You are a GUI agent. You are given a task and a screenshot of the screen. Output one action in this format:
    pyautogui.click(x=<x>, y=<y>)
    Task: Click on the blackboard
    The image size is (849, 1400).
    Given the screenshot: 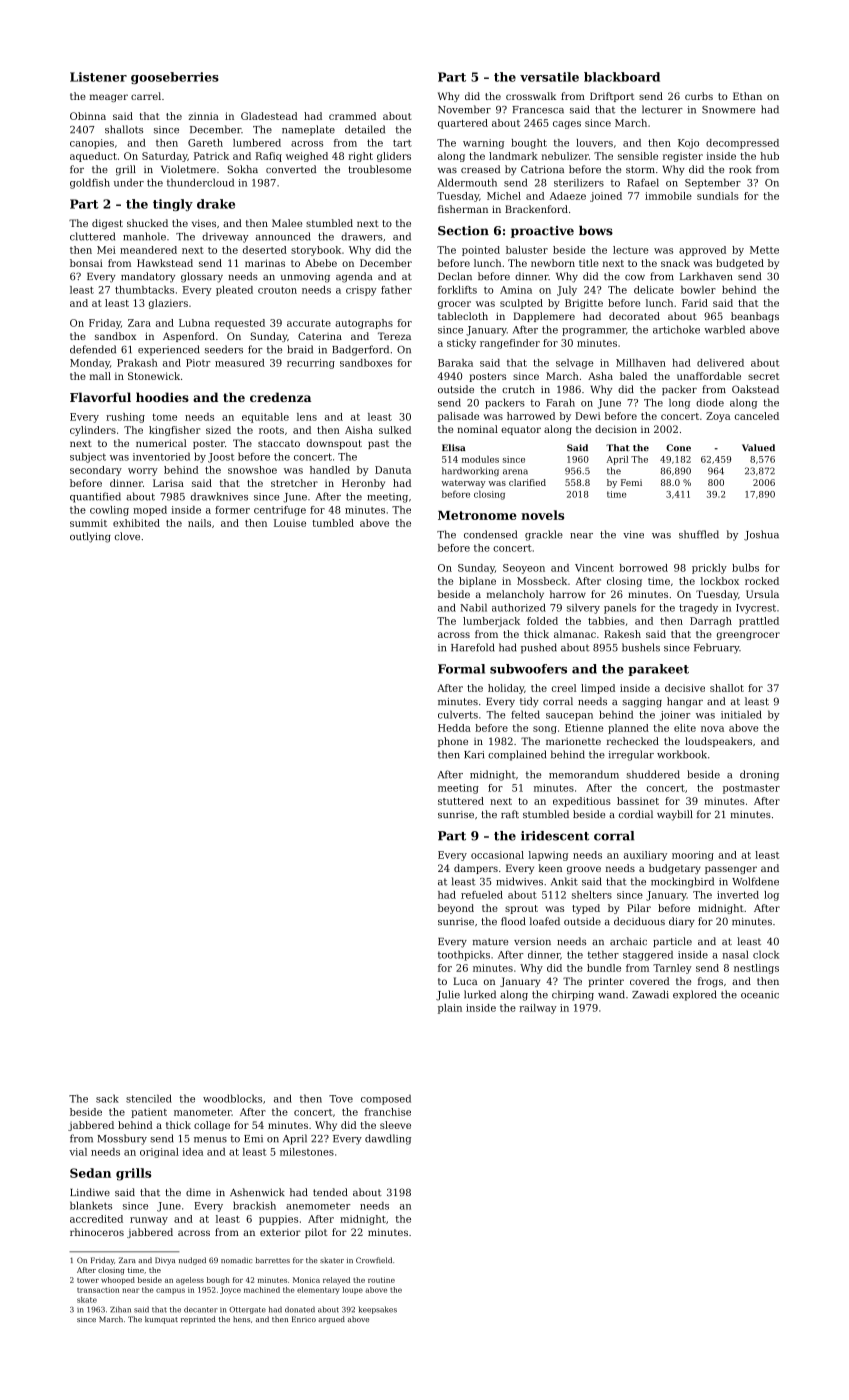 What is the action you would take?
    pyautogui.click(x=622, y=77)
